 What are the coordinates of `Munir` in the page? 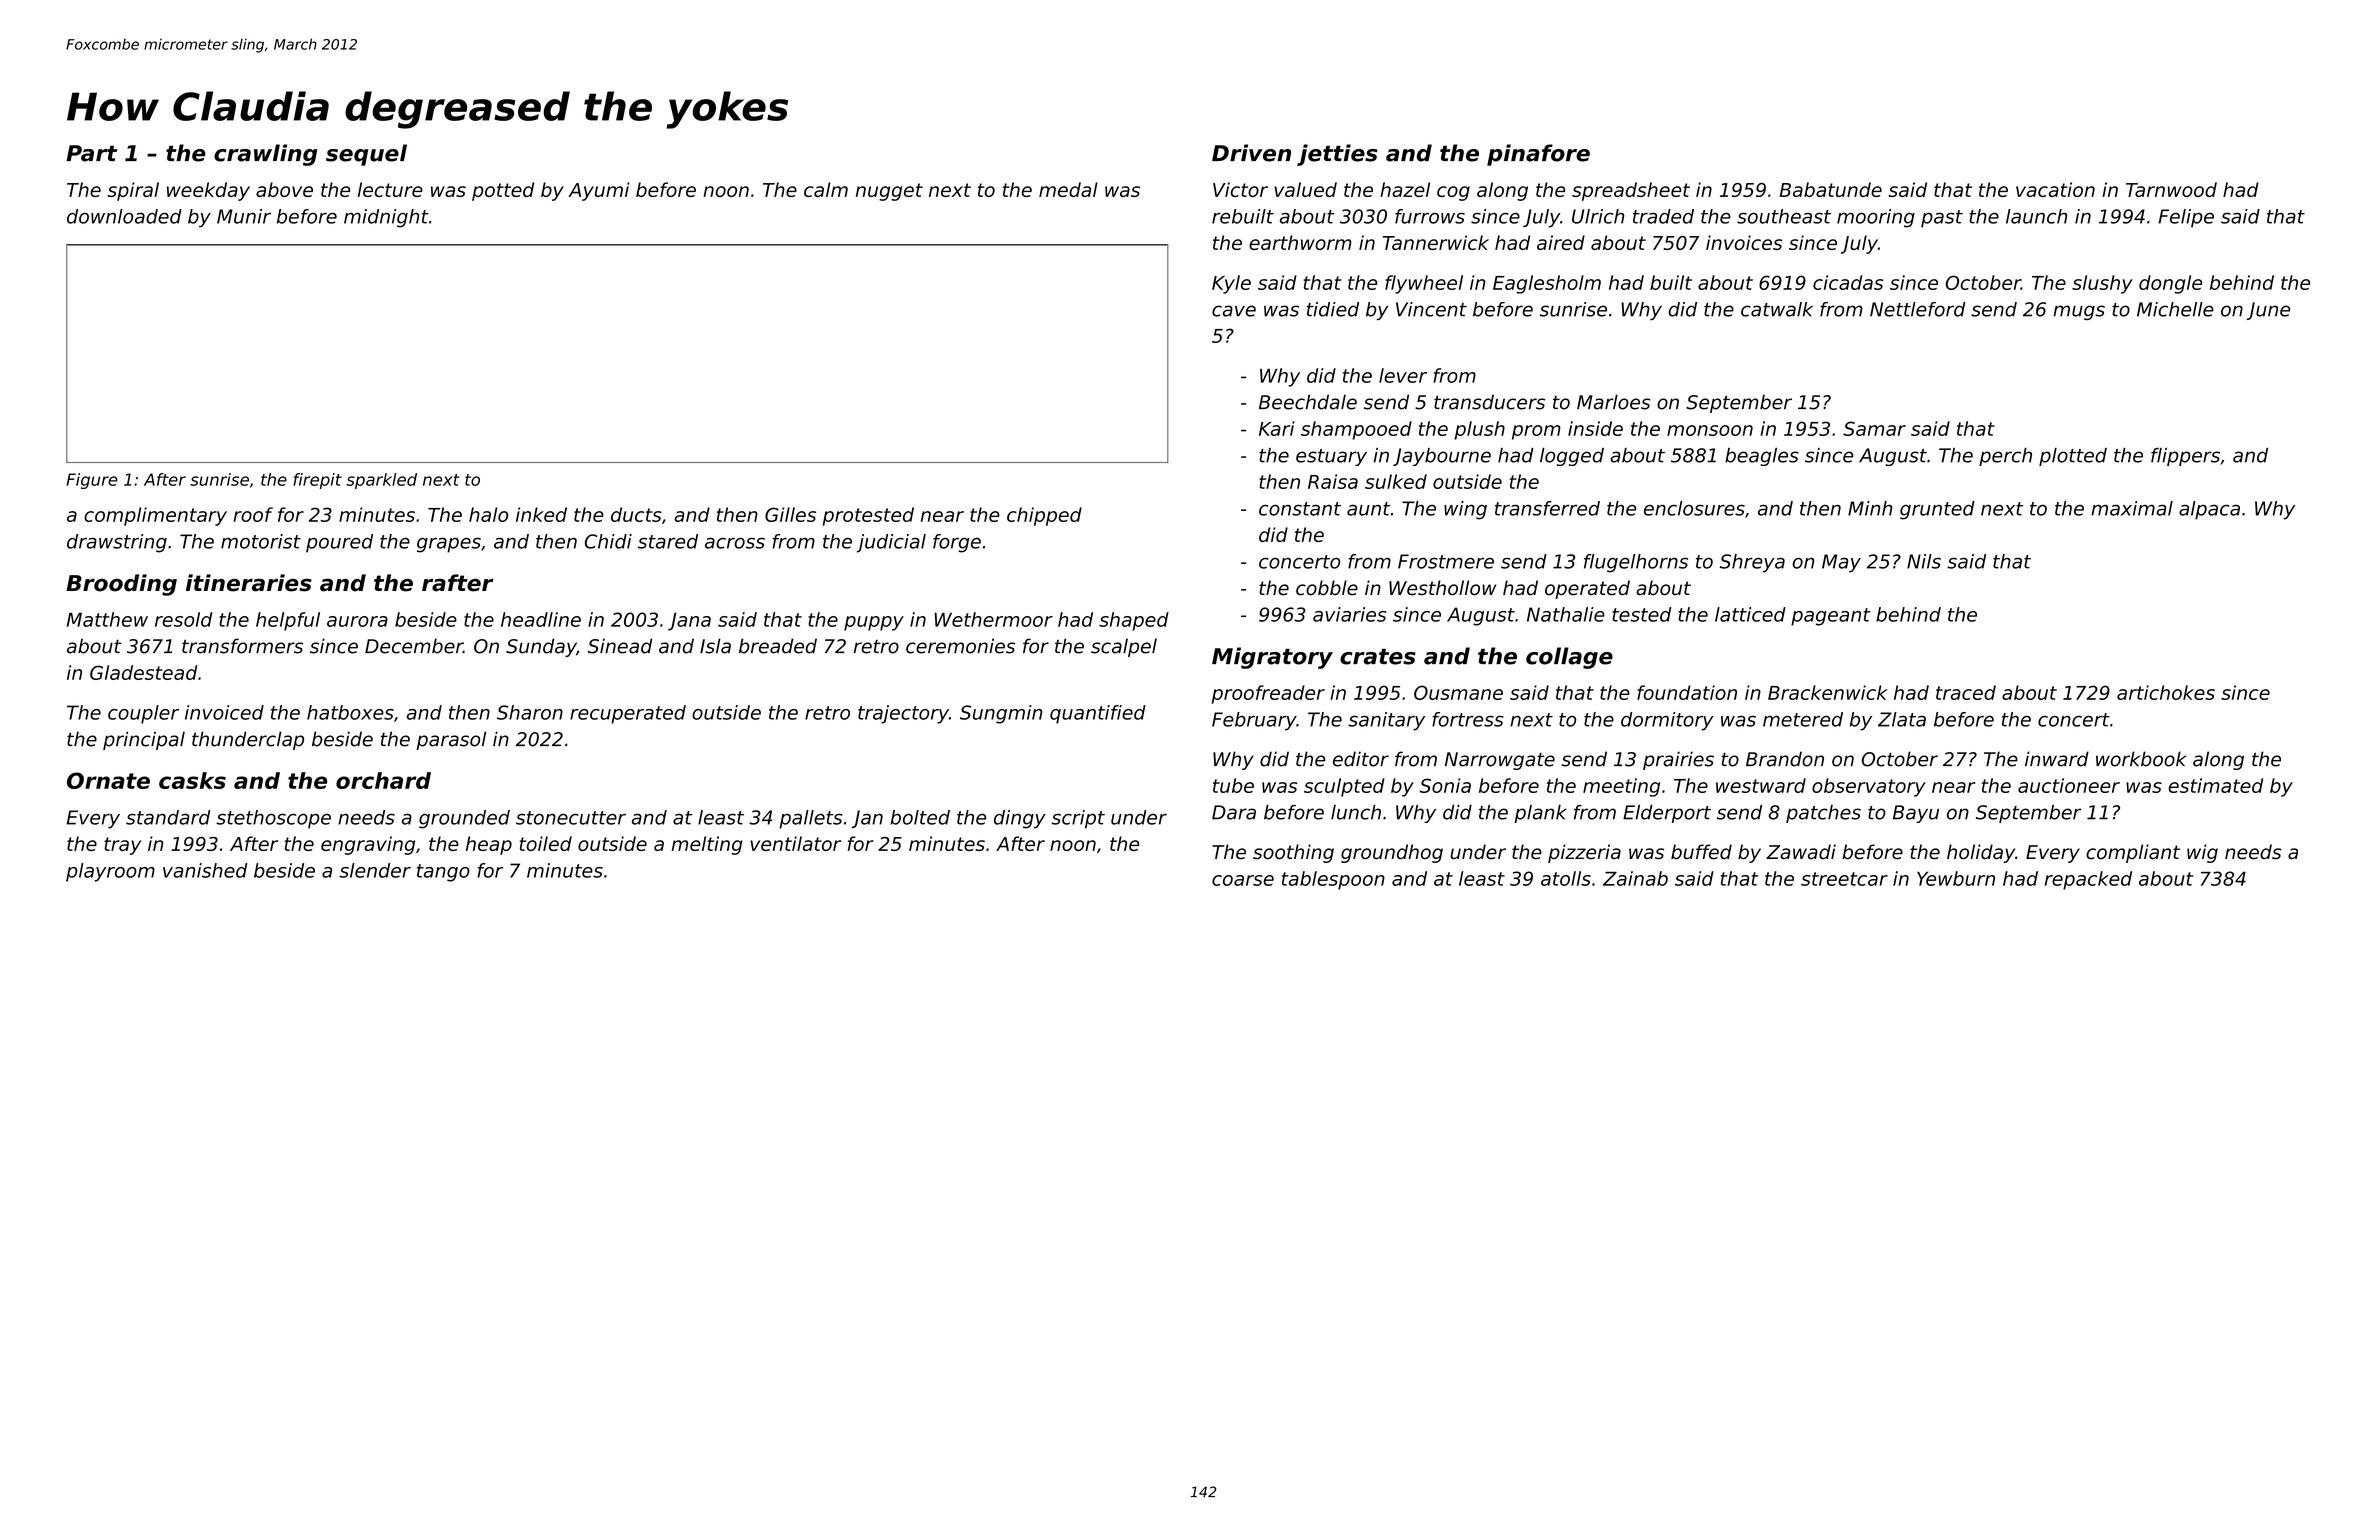 It's located at (244, 216).
